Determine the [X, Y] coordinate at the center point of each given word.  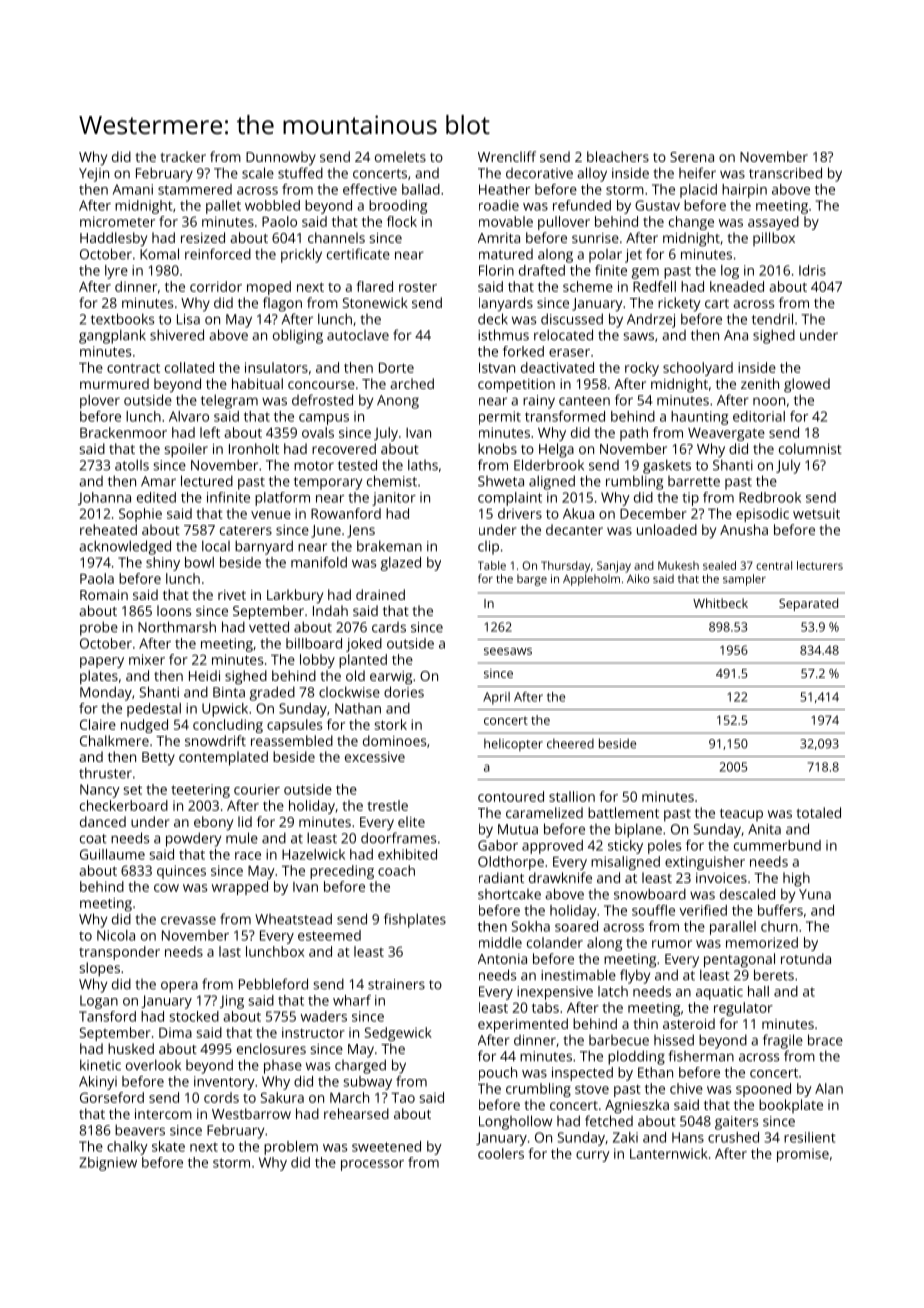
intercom [163, 1114]
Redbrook [770, 497]
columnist [810, 448]
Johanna [104, 498]
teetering [200, 791]
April [496, 698]
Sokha [530, 926]
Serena [692, 157]
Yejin [94, 175]
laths [423, 465]
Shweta [501, 481]
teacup [741, 815]
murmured [114, 383]
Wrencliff [507, 156]
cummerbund [777, 845]
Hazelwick [313, 854]
